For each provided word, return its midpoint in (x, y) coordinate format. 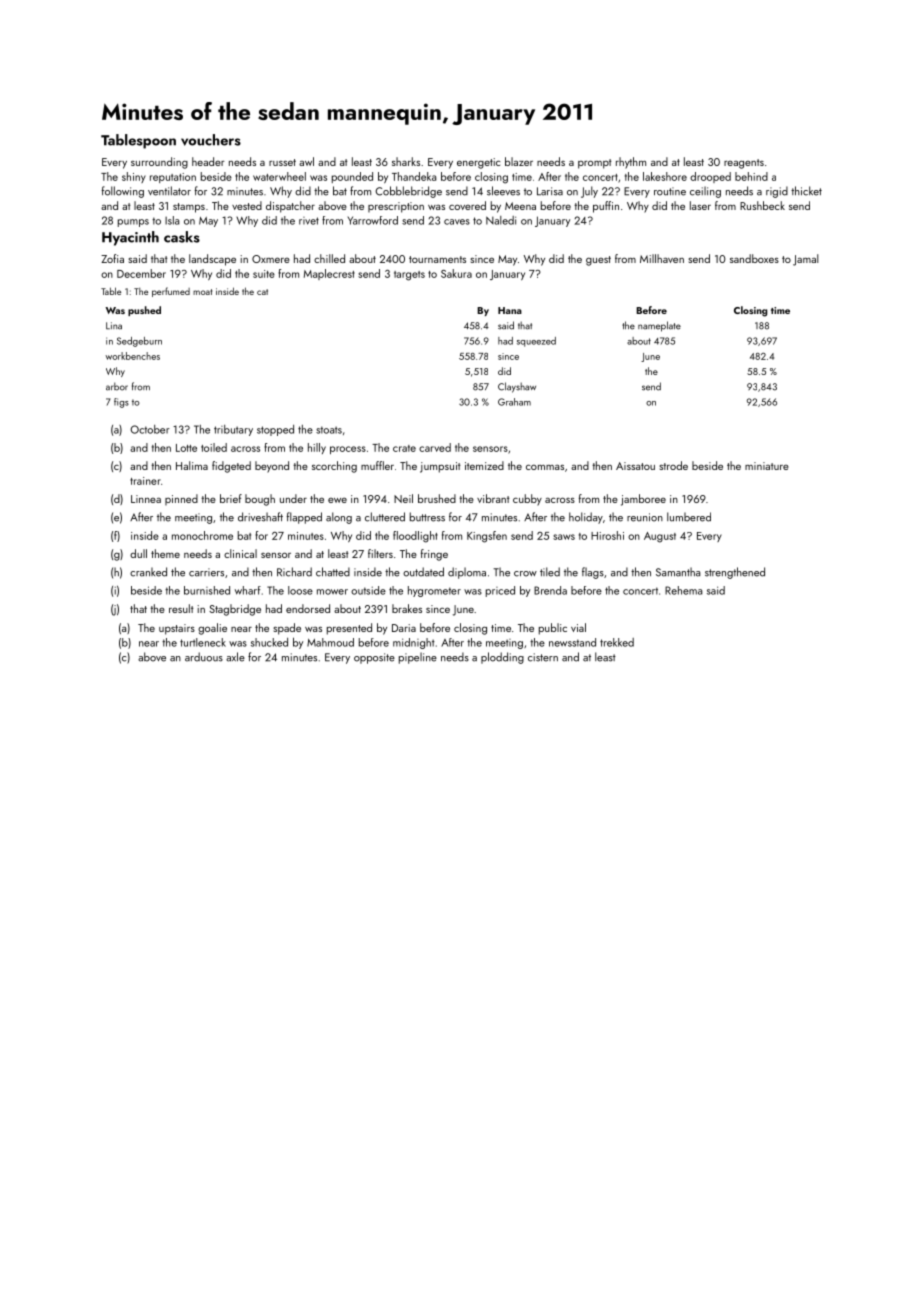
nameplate (659, 326)
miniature (767, 466)
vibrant (493, 498)
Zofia (112, 258)
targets (409, 276)
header (208, 161)
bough (260, 500)
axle (235, 657)
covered (467, 205)
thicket (806, 191)
